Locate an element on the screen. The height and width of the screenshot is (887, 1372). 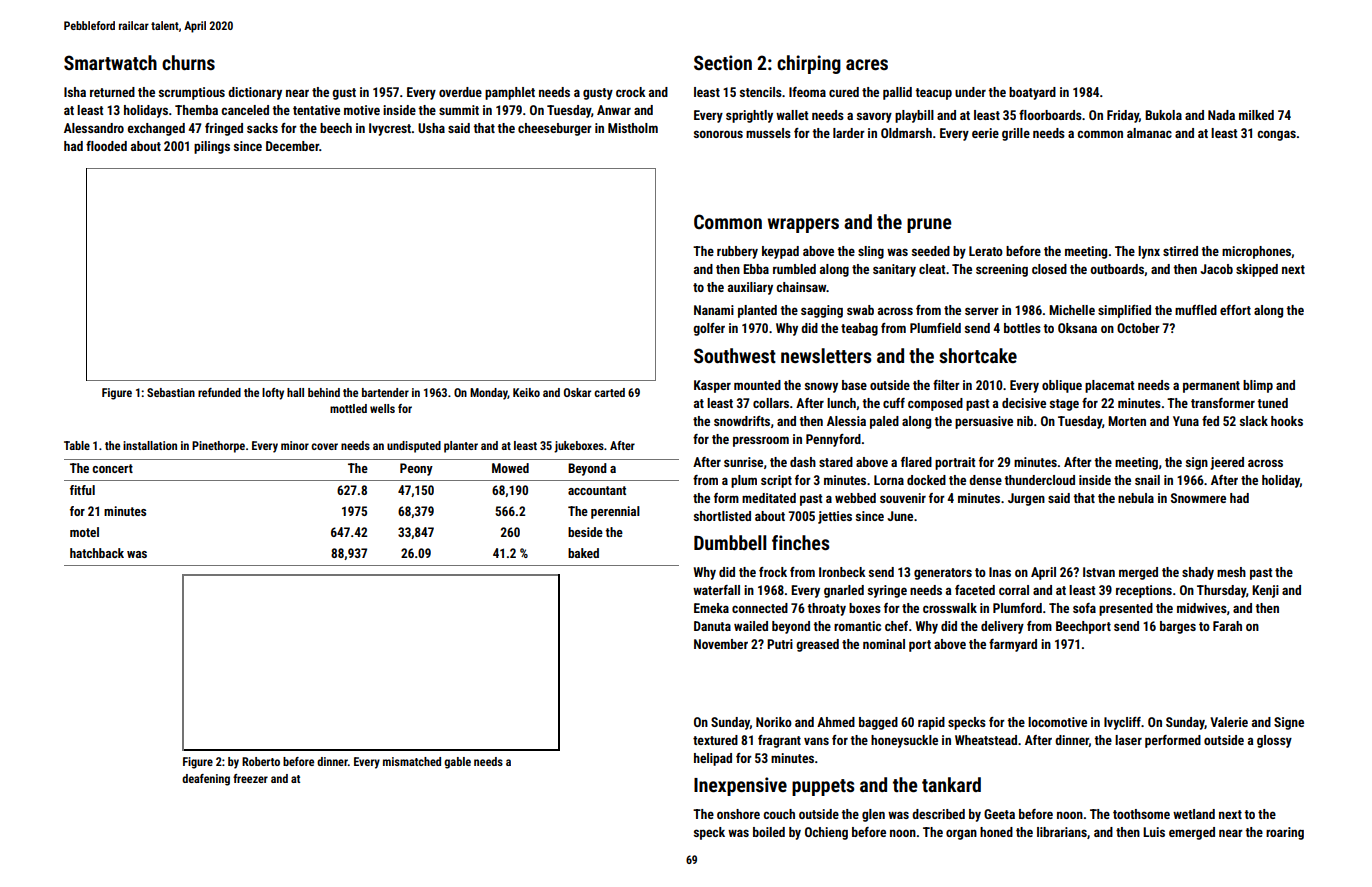
Danuta is located at coordinates (712, 626).
